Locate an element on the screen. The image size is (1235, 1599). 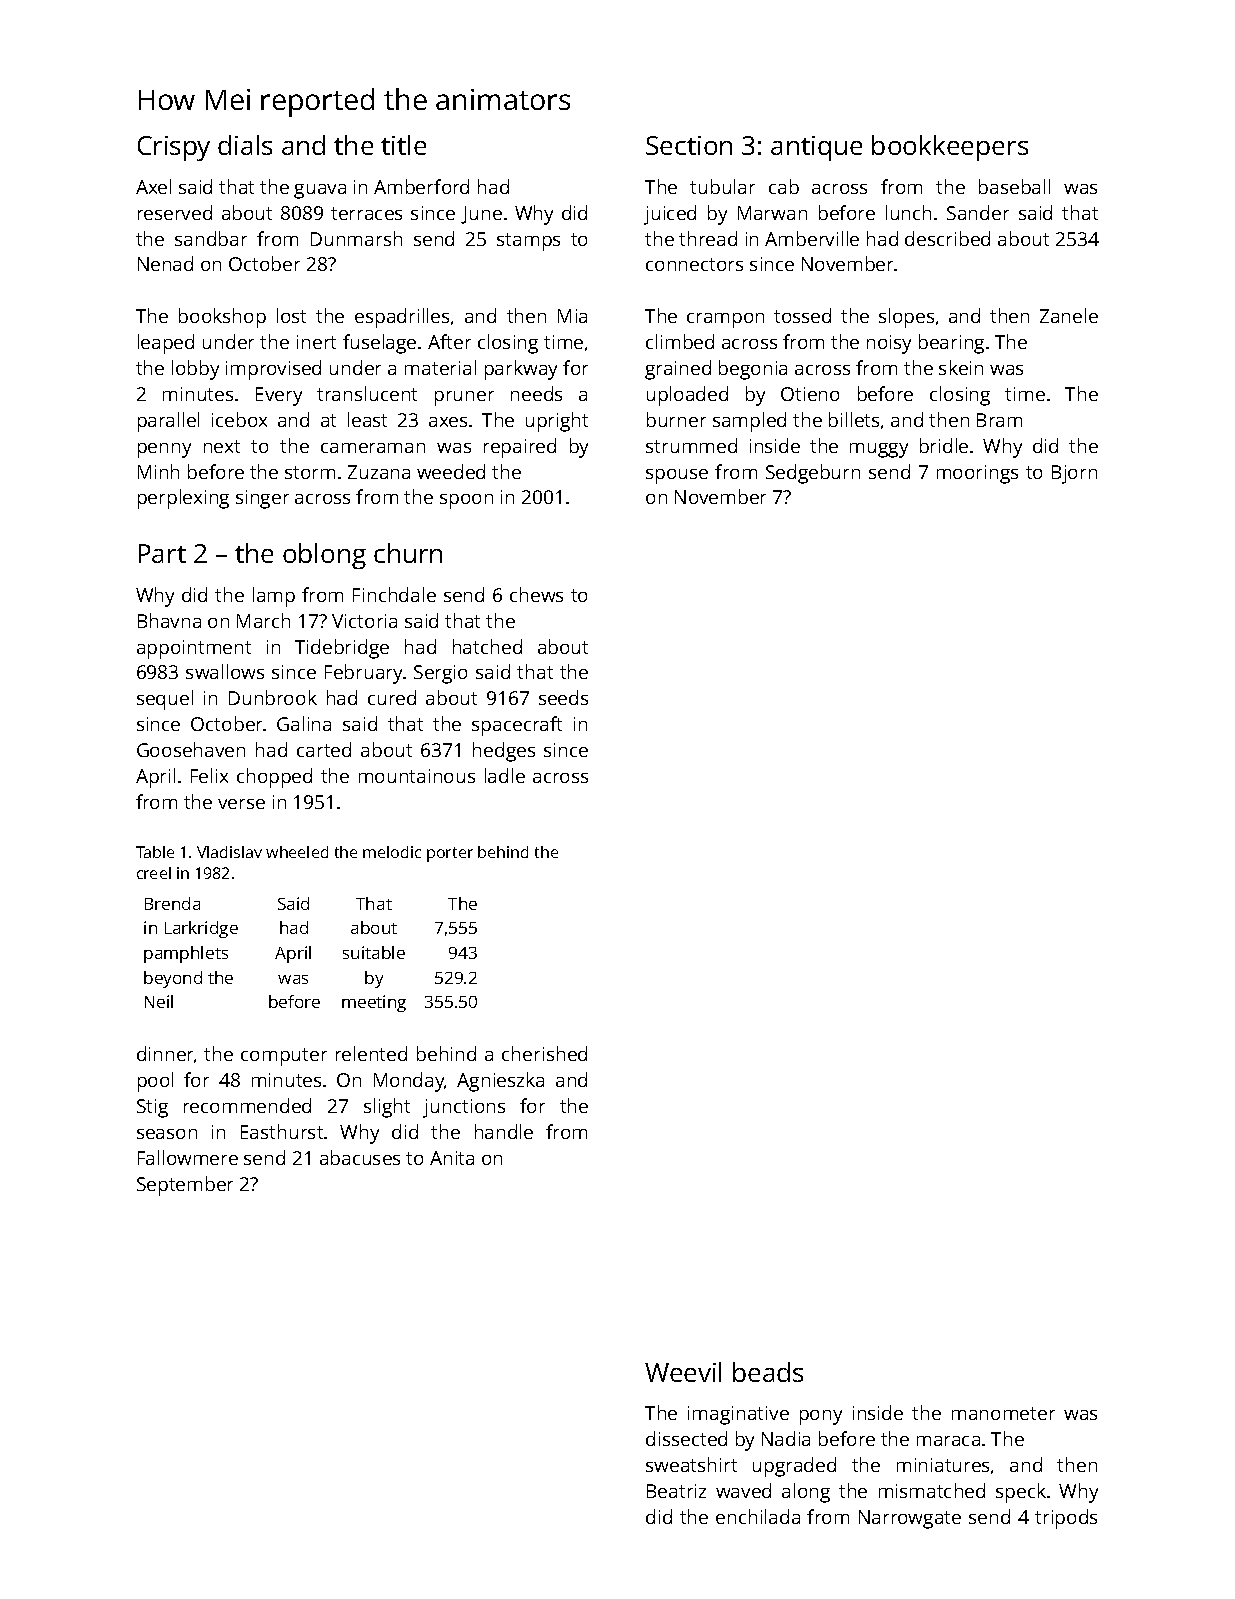
beads is located at coordinates (768, 1372).
